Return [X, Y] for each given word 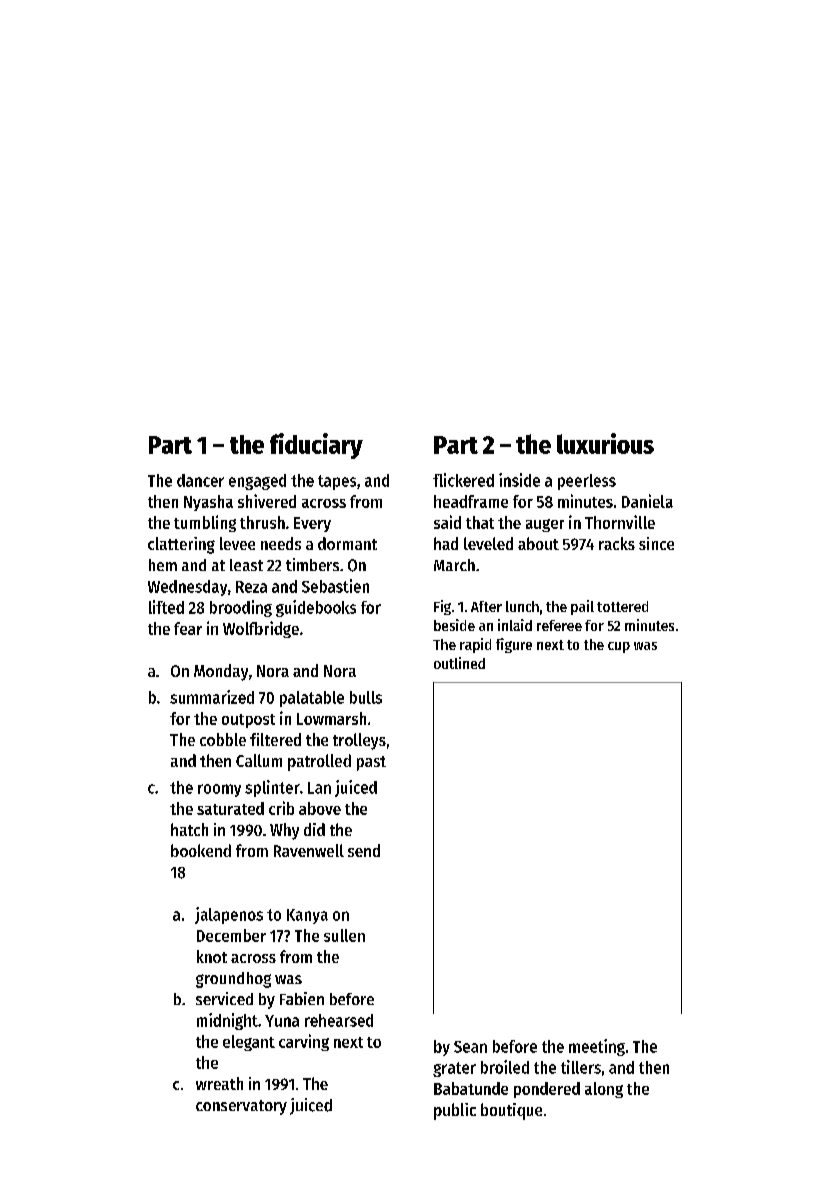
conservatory [241, 1107]
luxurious [605, 443]
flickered [463, 480]
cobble [223, 739]
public [455, 1111]
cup [619, 647]
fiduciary [316, 446]
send [364, 850]
